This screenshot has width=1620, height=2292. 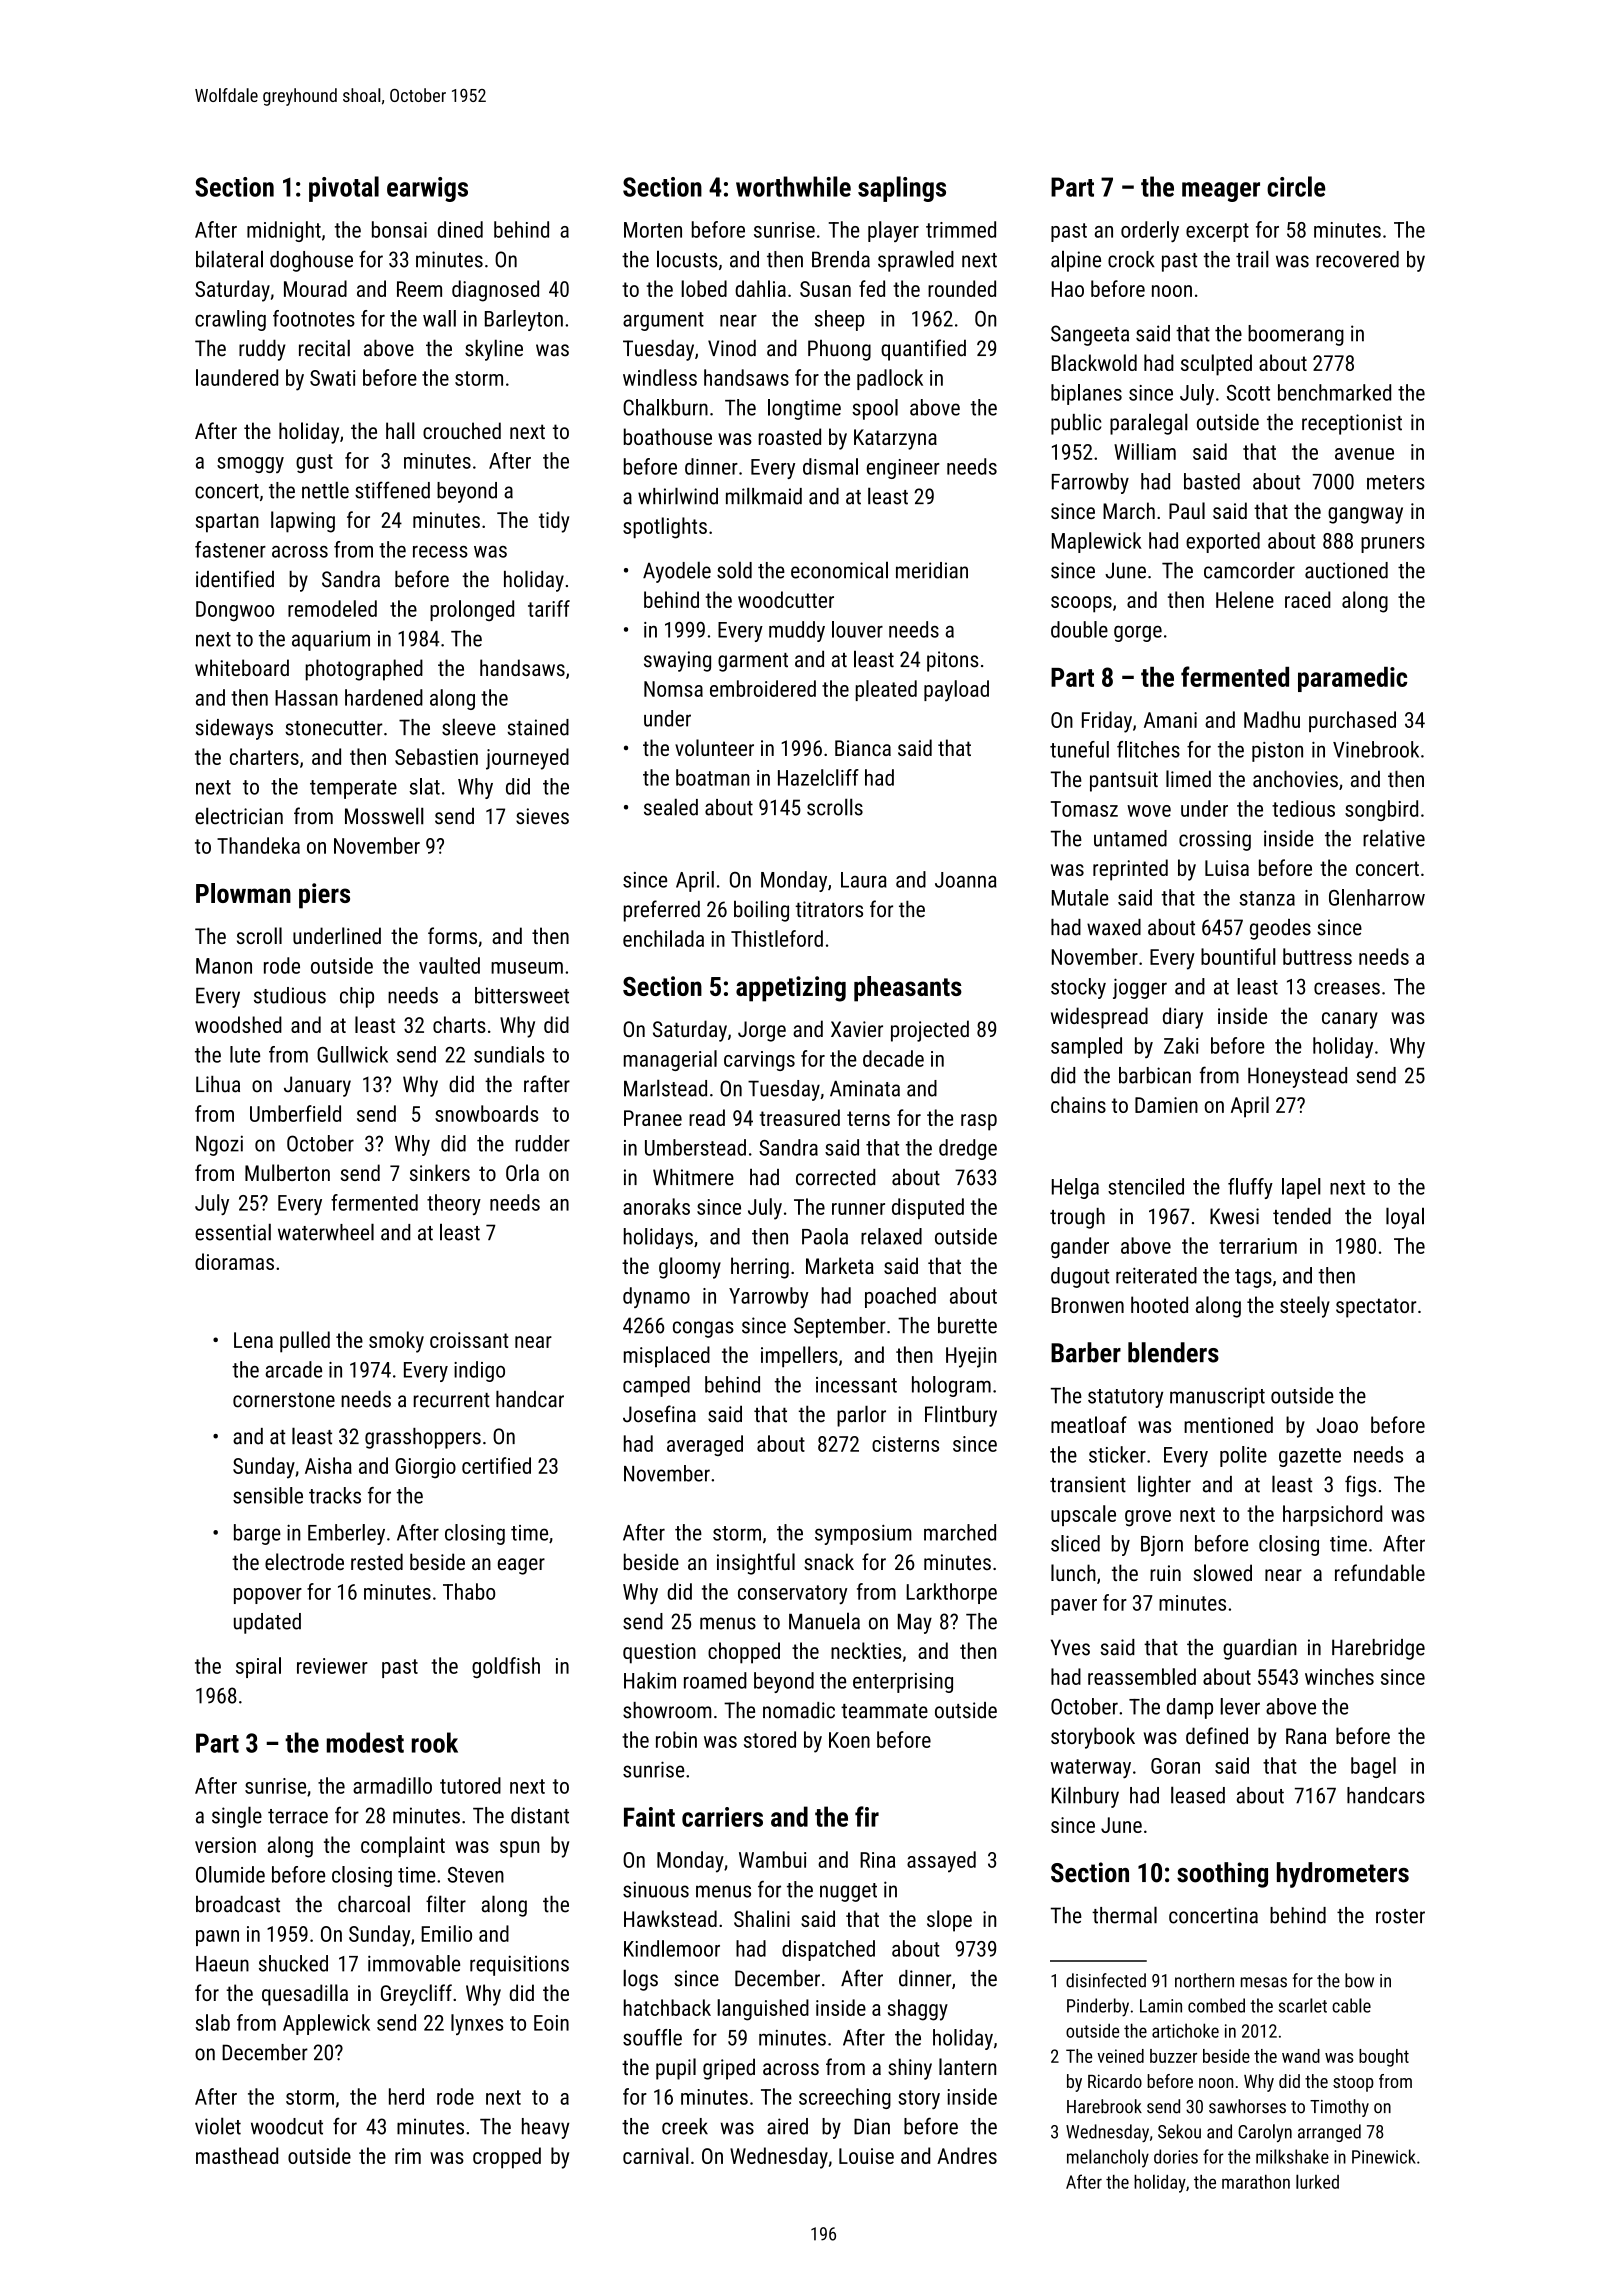 What do you see at coordinates (427, 189) in the screenshot?
I see `earwigs` at bounding box center [427, 189].
